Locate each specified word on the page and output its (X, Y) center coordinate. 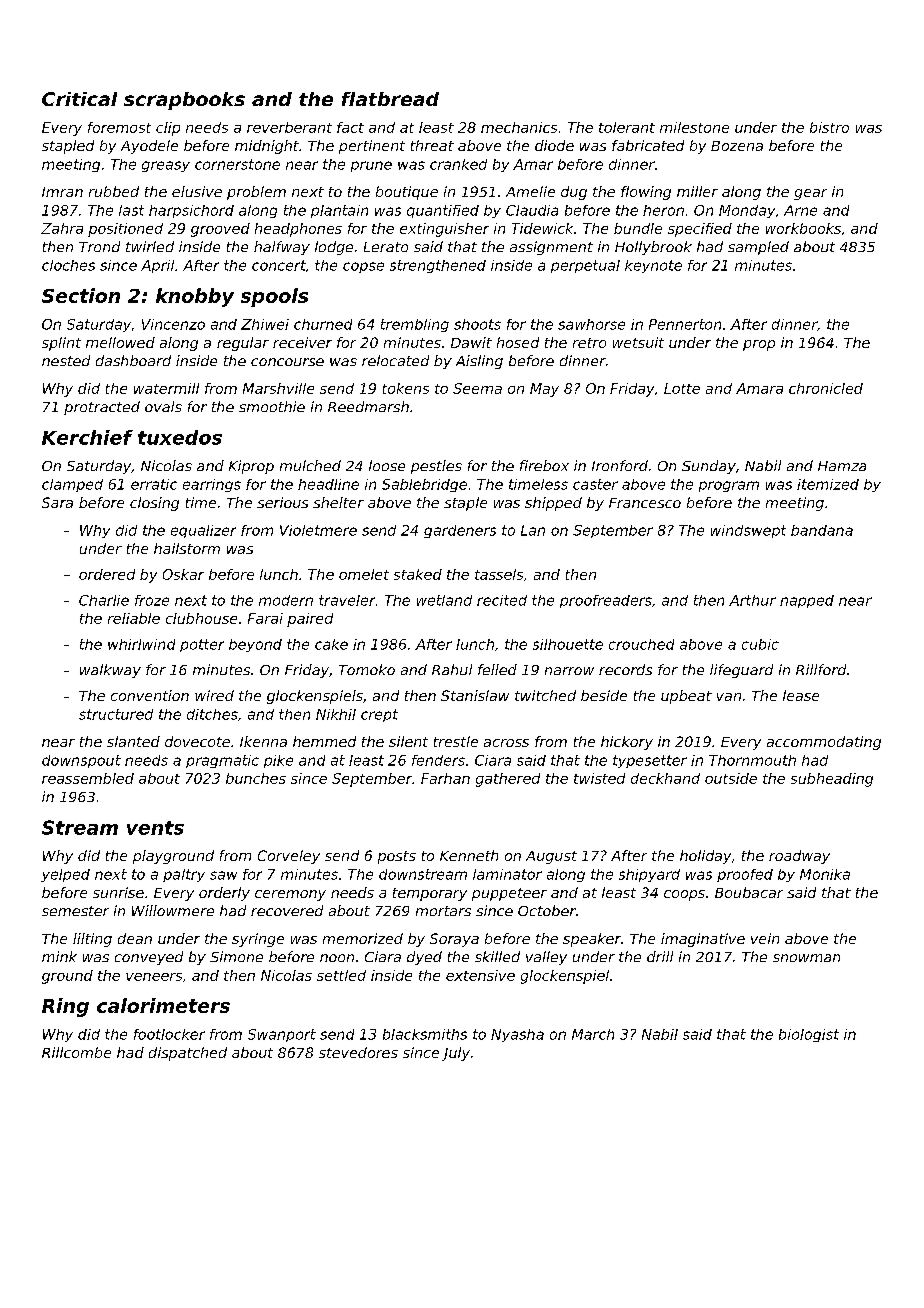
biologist (809, 1035)
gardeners (460, 531)
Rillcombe (76, 1052)
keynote (653, 266)
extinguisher (444, 230)
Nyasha (517, 1035)
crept (379, 715)
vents (155, 828)
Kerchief (87, 437)
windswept (748, 531)
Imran (62, 192)
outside (731, 778)
